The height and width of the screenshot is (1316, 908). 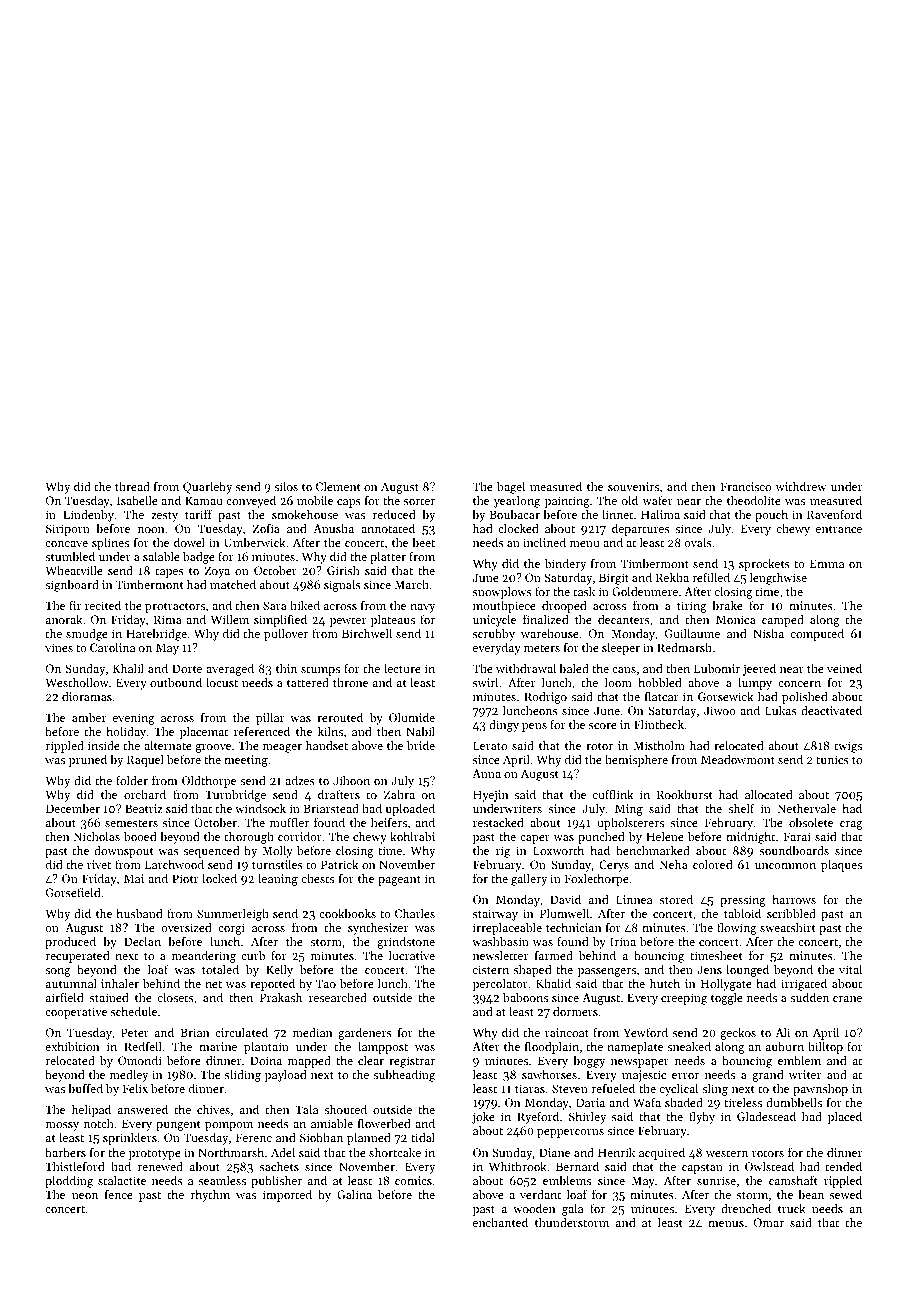 I want to click on cookbooks, so click(x=347, y=913).
